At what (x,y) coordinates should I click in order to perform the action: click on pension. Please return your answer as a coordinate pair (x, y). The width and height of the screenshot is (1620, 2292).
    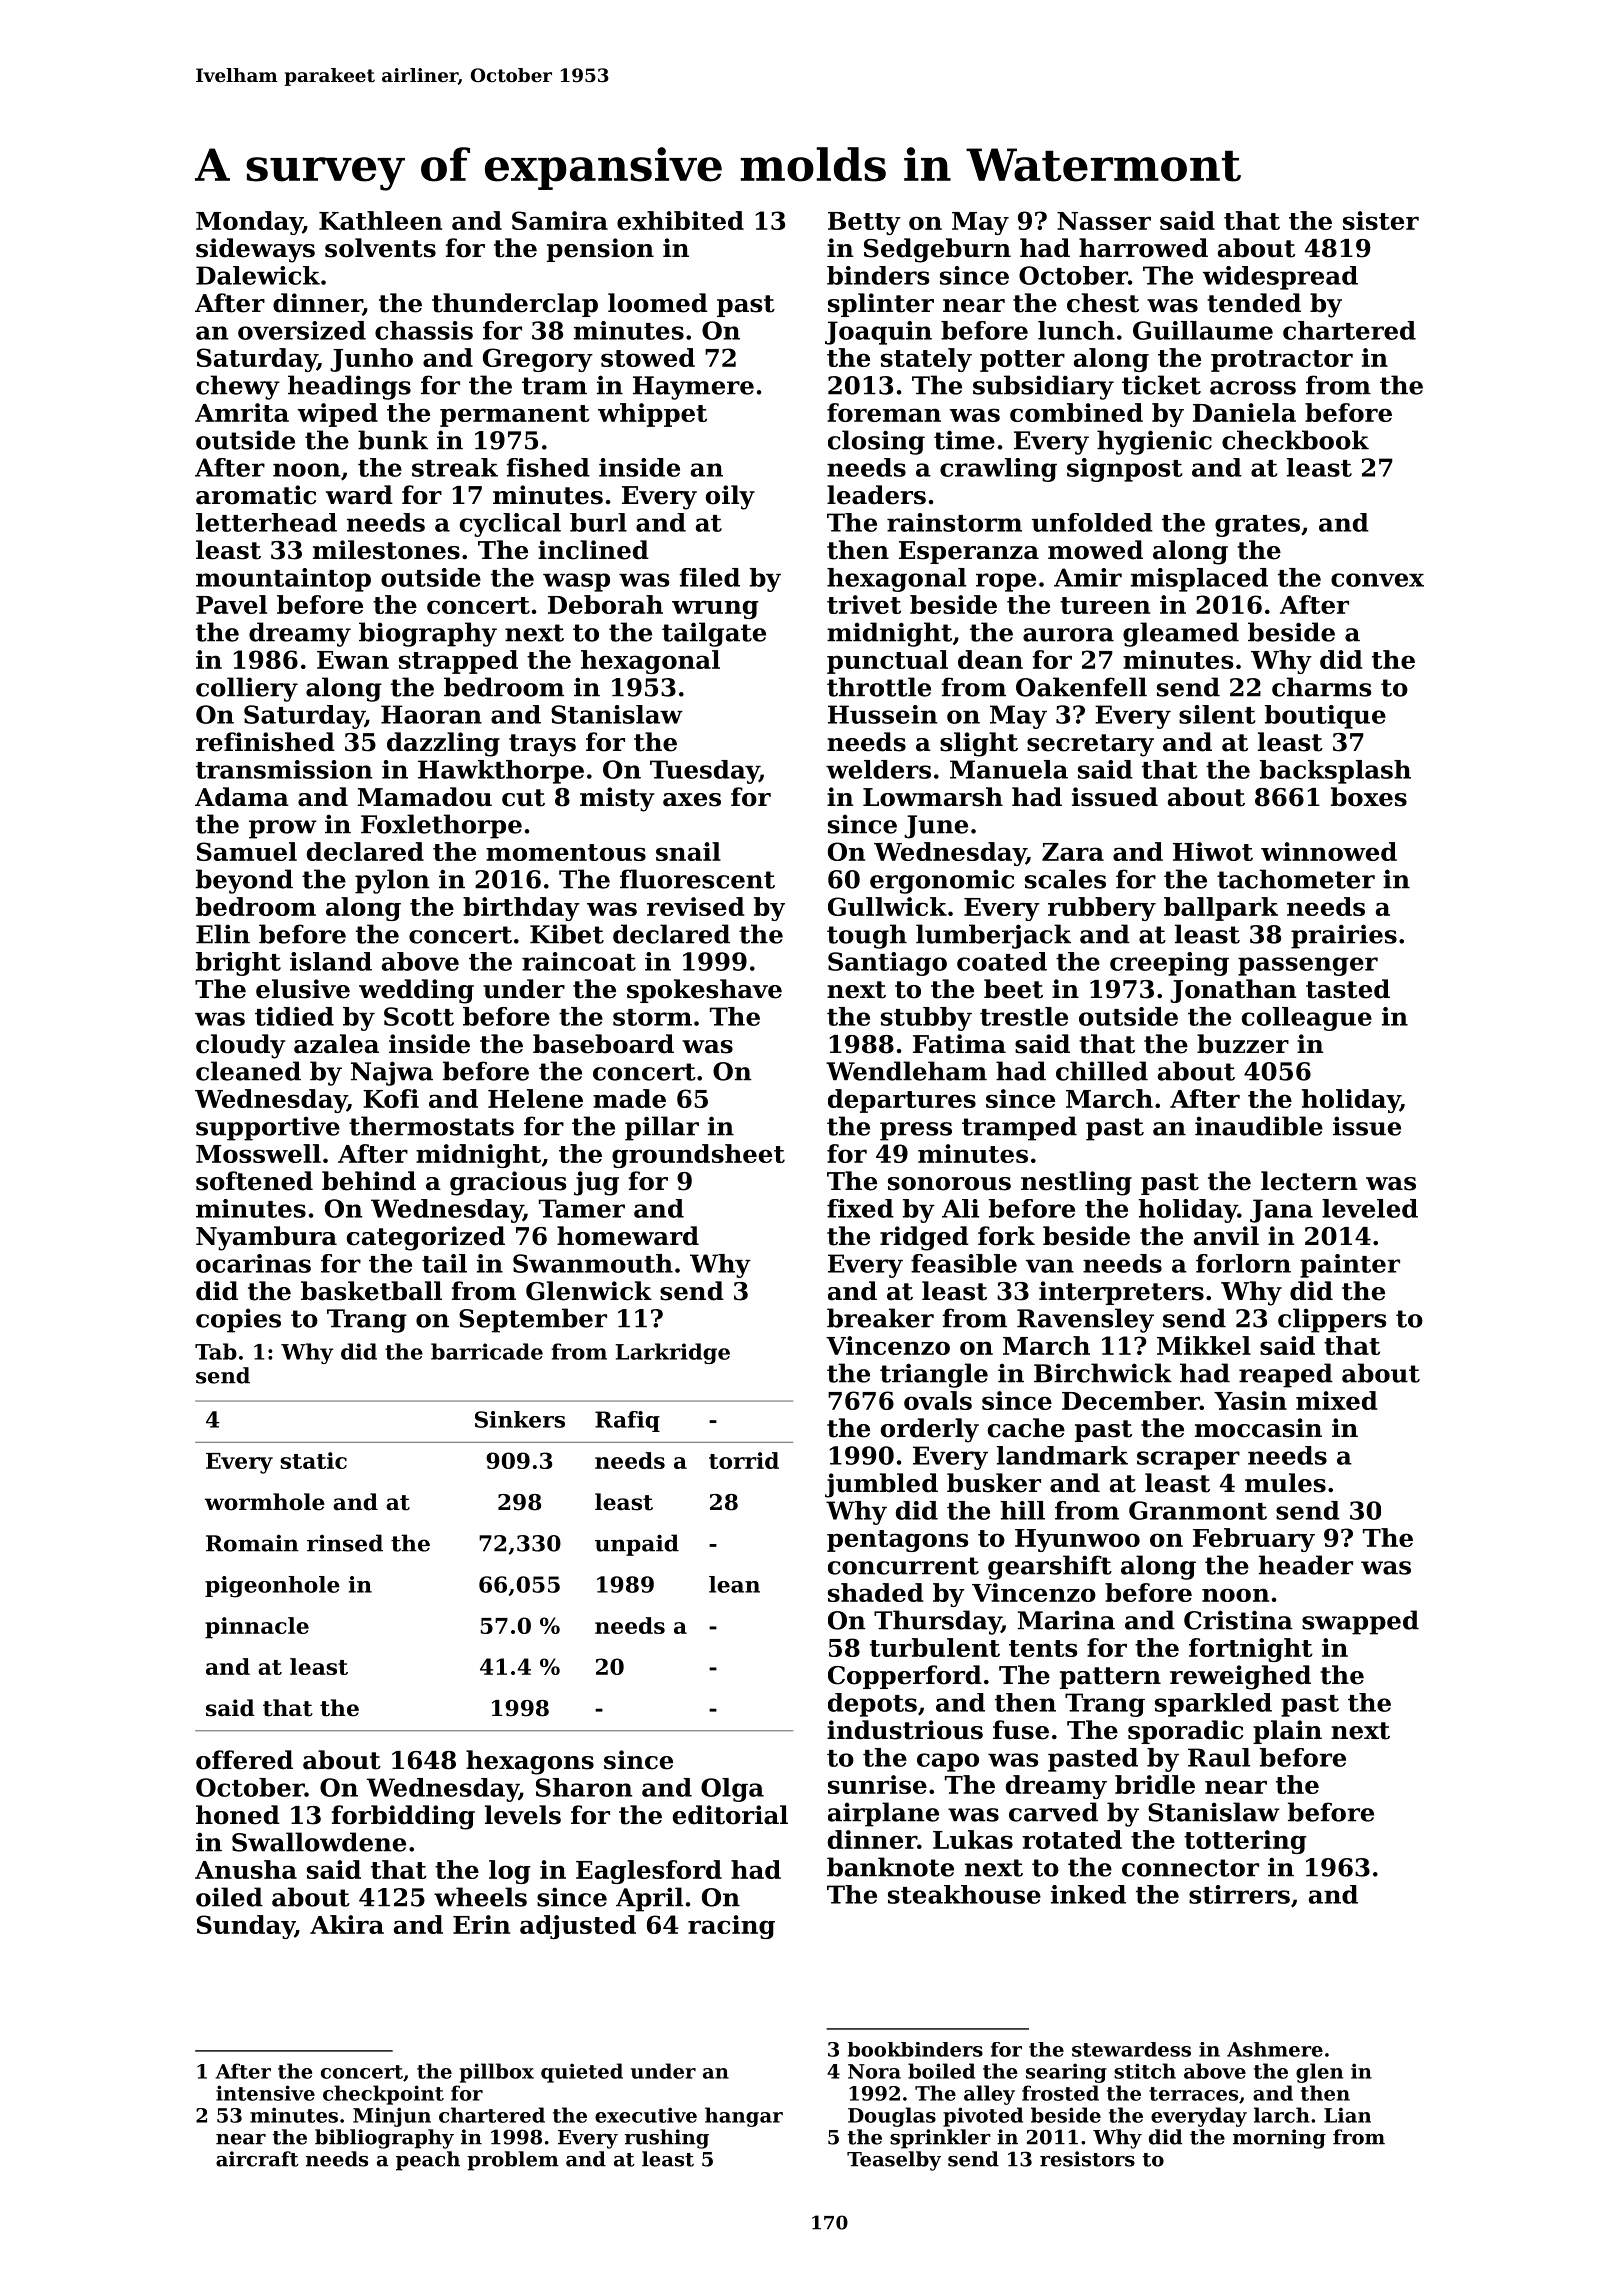
    Looking at the image, I should click on (600, 250).
